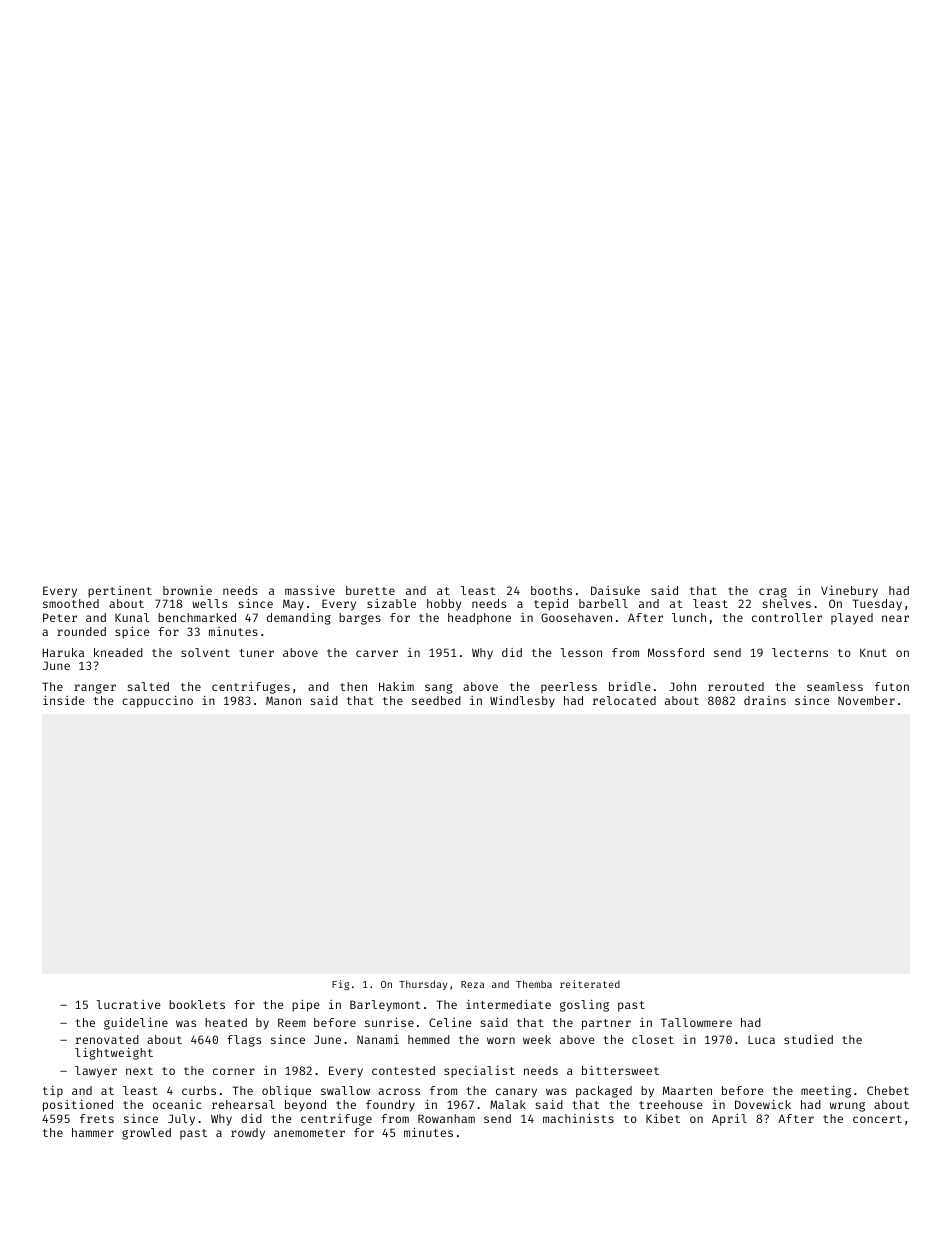 This page has height=1233, width=952. I want to click on Thursday, so click(423, 985).
